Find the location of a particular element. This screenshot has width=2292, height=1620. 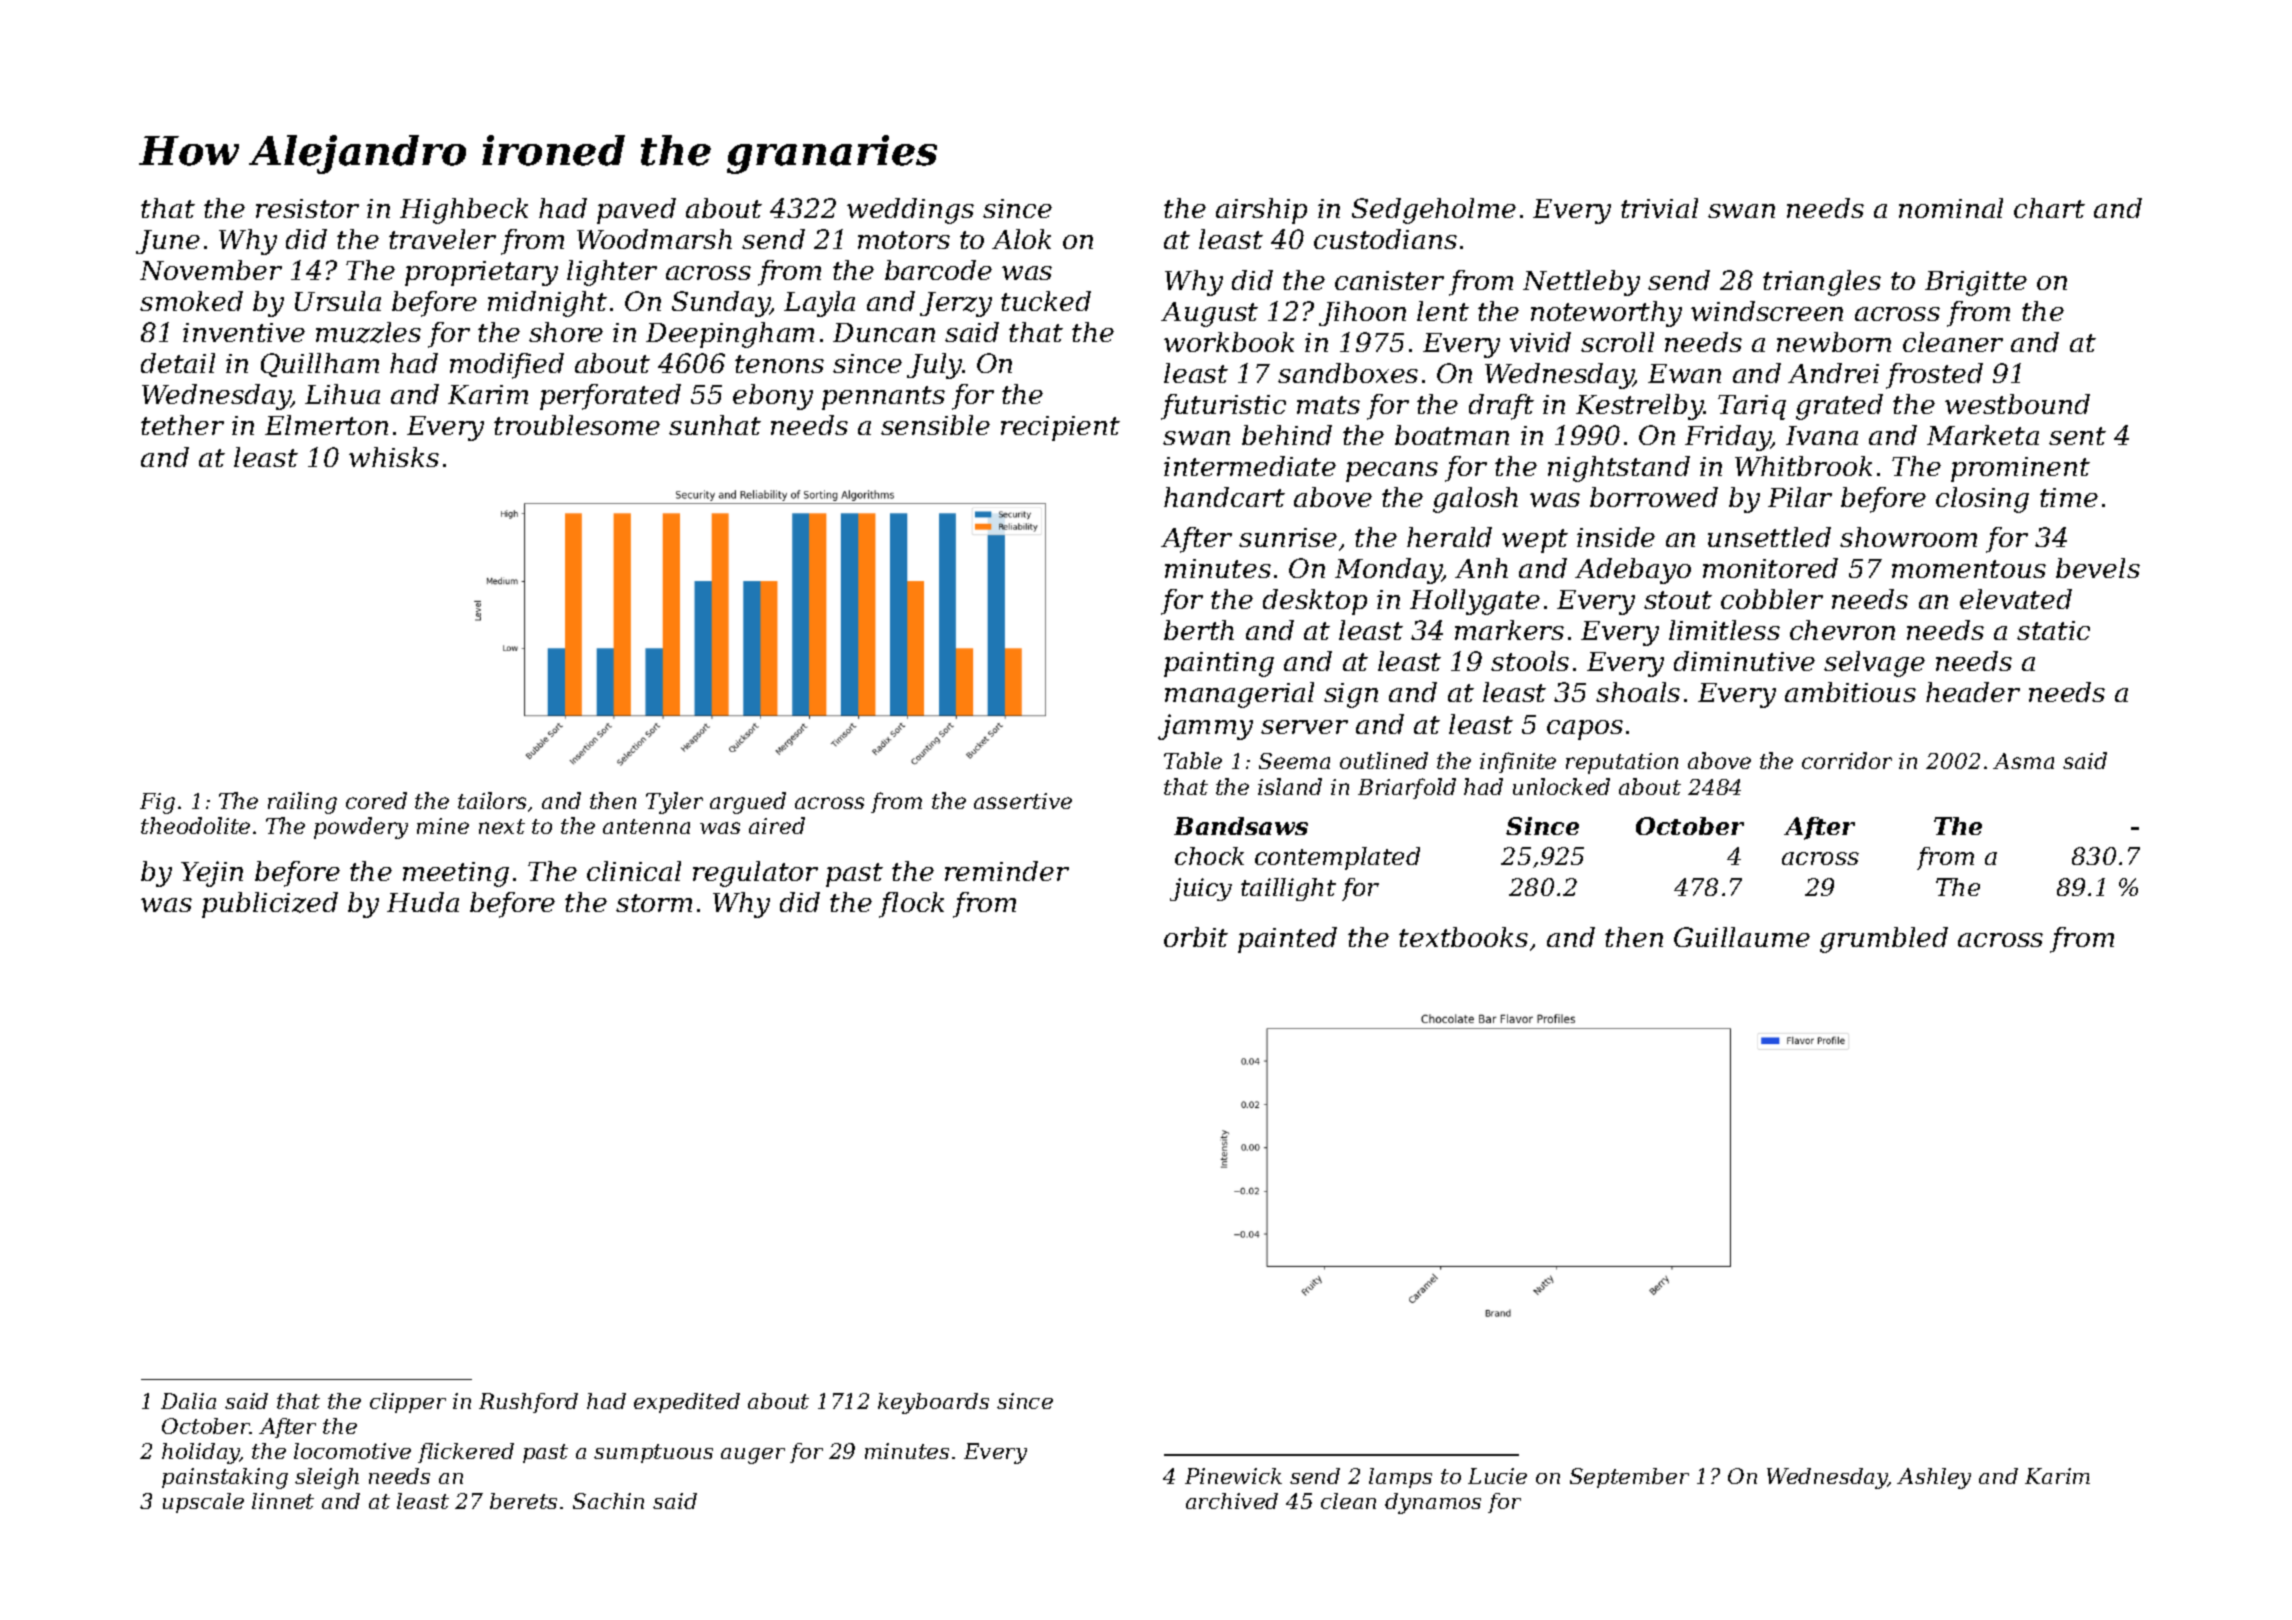

Sachin is located at coordinates (608, 1501).
